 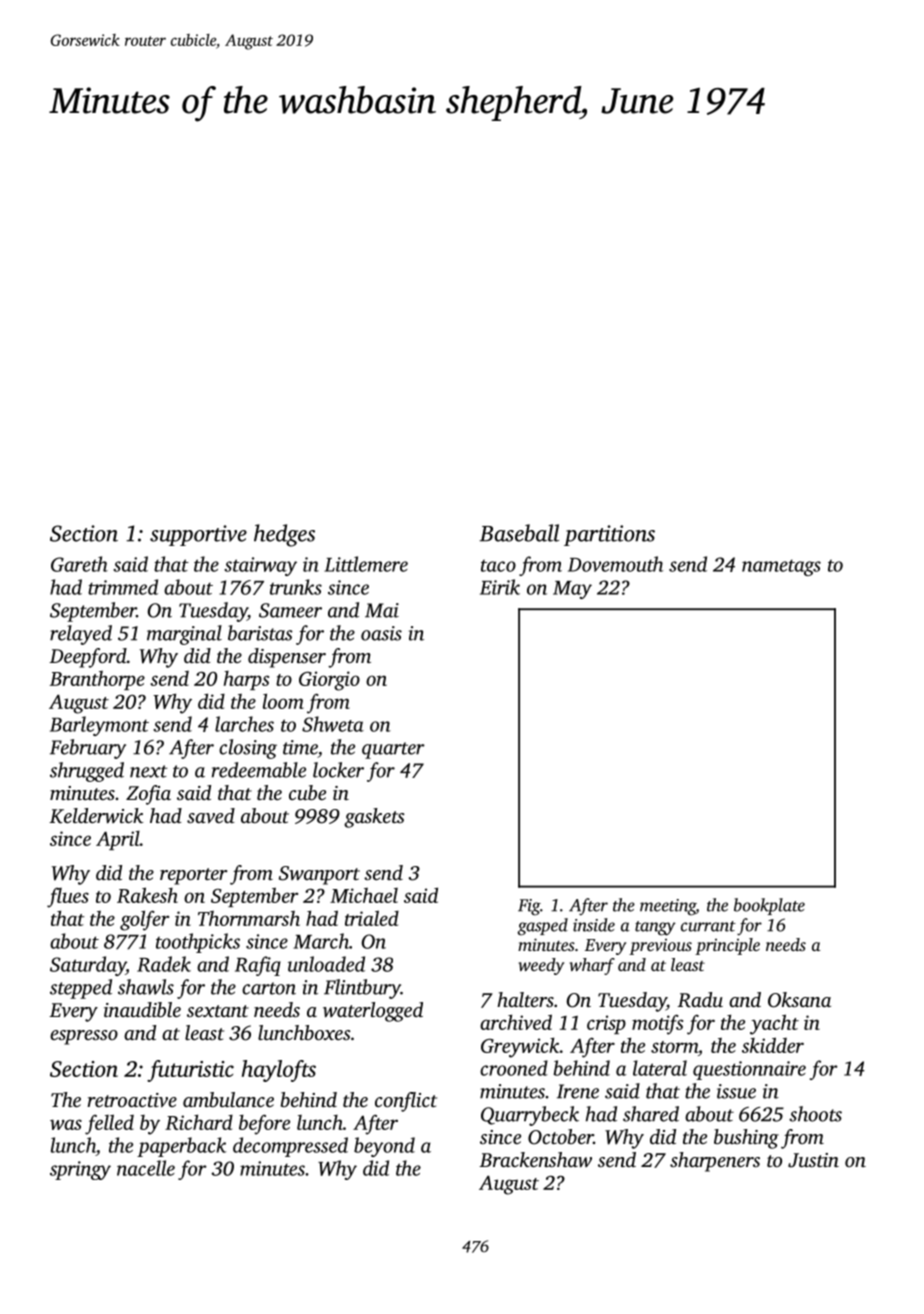 I want to click on Shweta, so click(x=333, y=724).
